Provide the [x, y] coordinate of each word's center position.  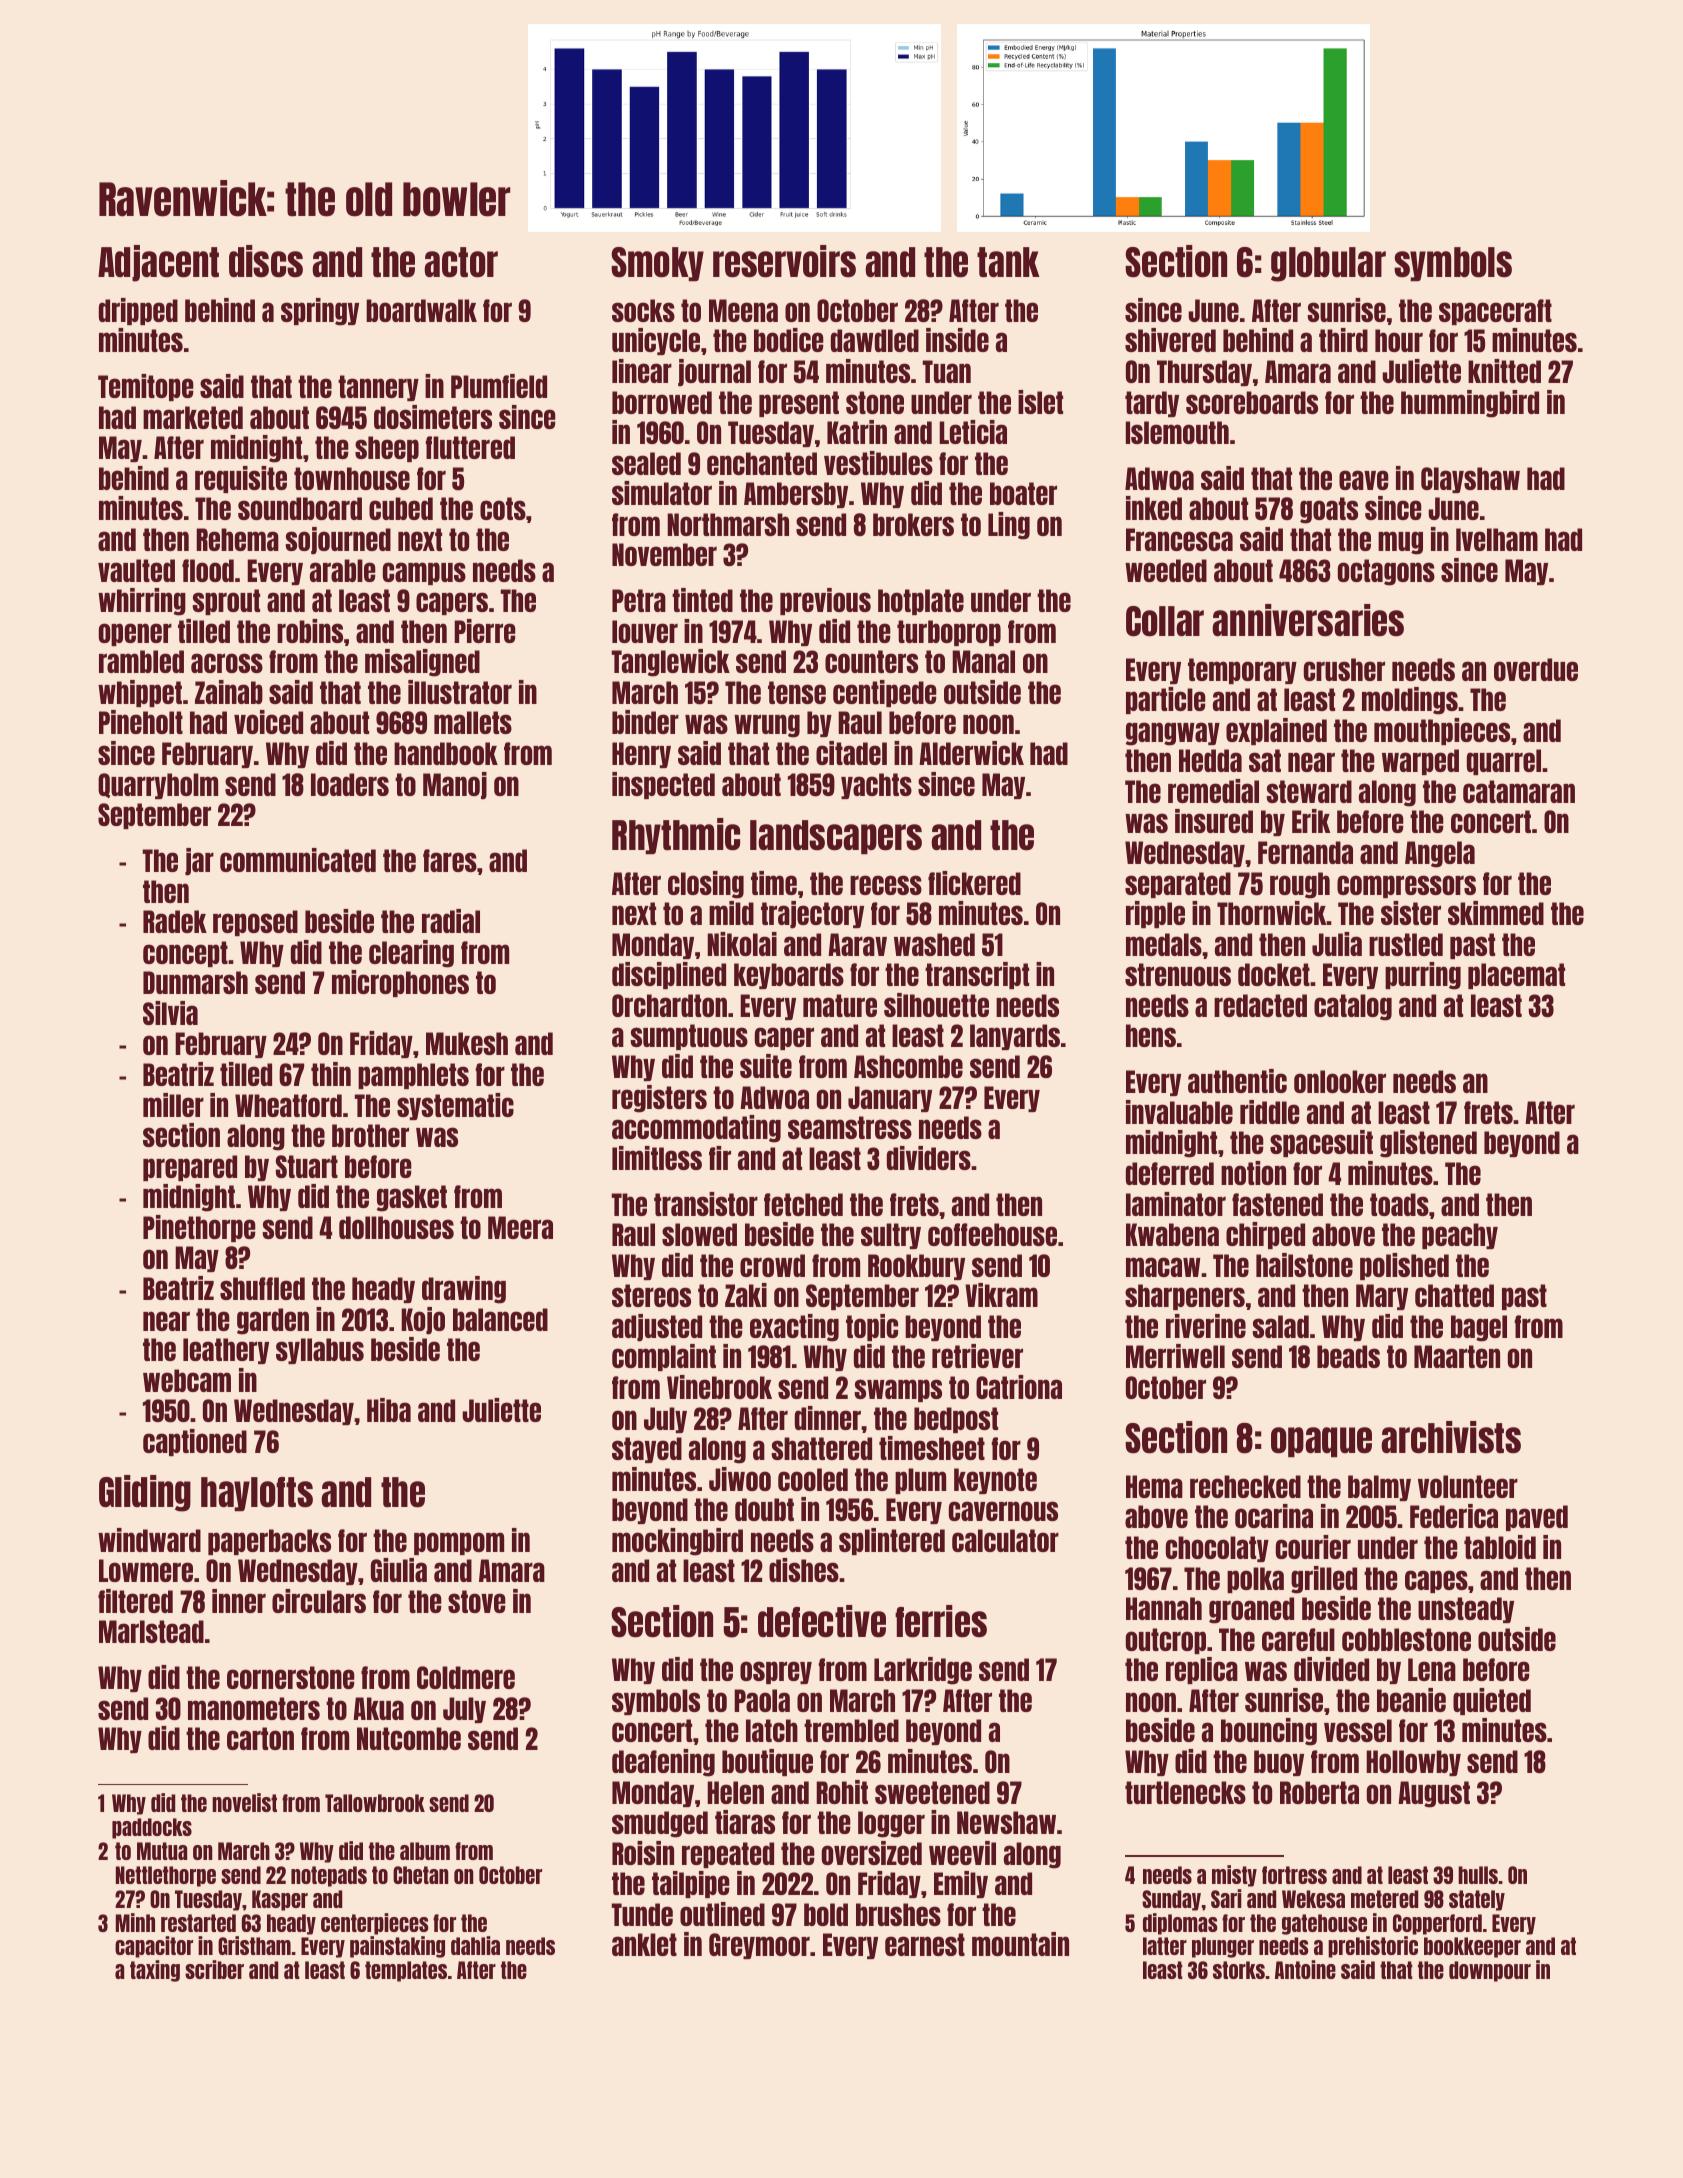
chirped [1265, 1235]
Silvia [170, 1013]
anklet [644, 1944]
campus [424, 573]
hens [1151, 1035]
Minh [135, 1922]
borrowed [662, 402]
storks [1239, 1970]
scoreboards [1252, 402]
